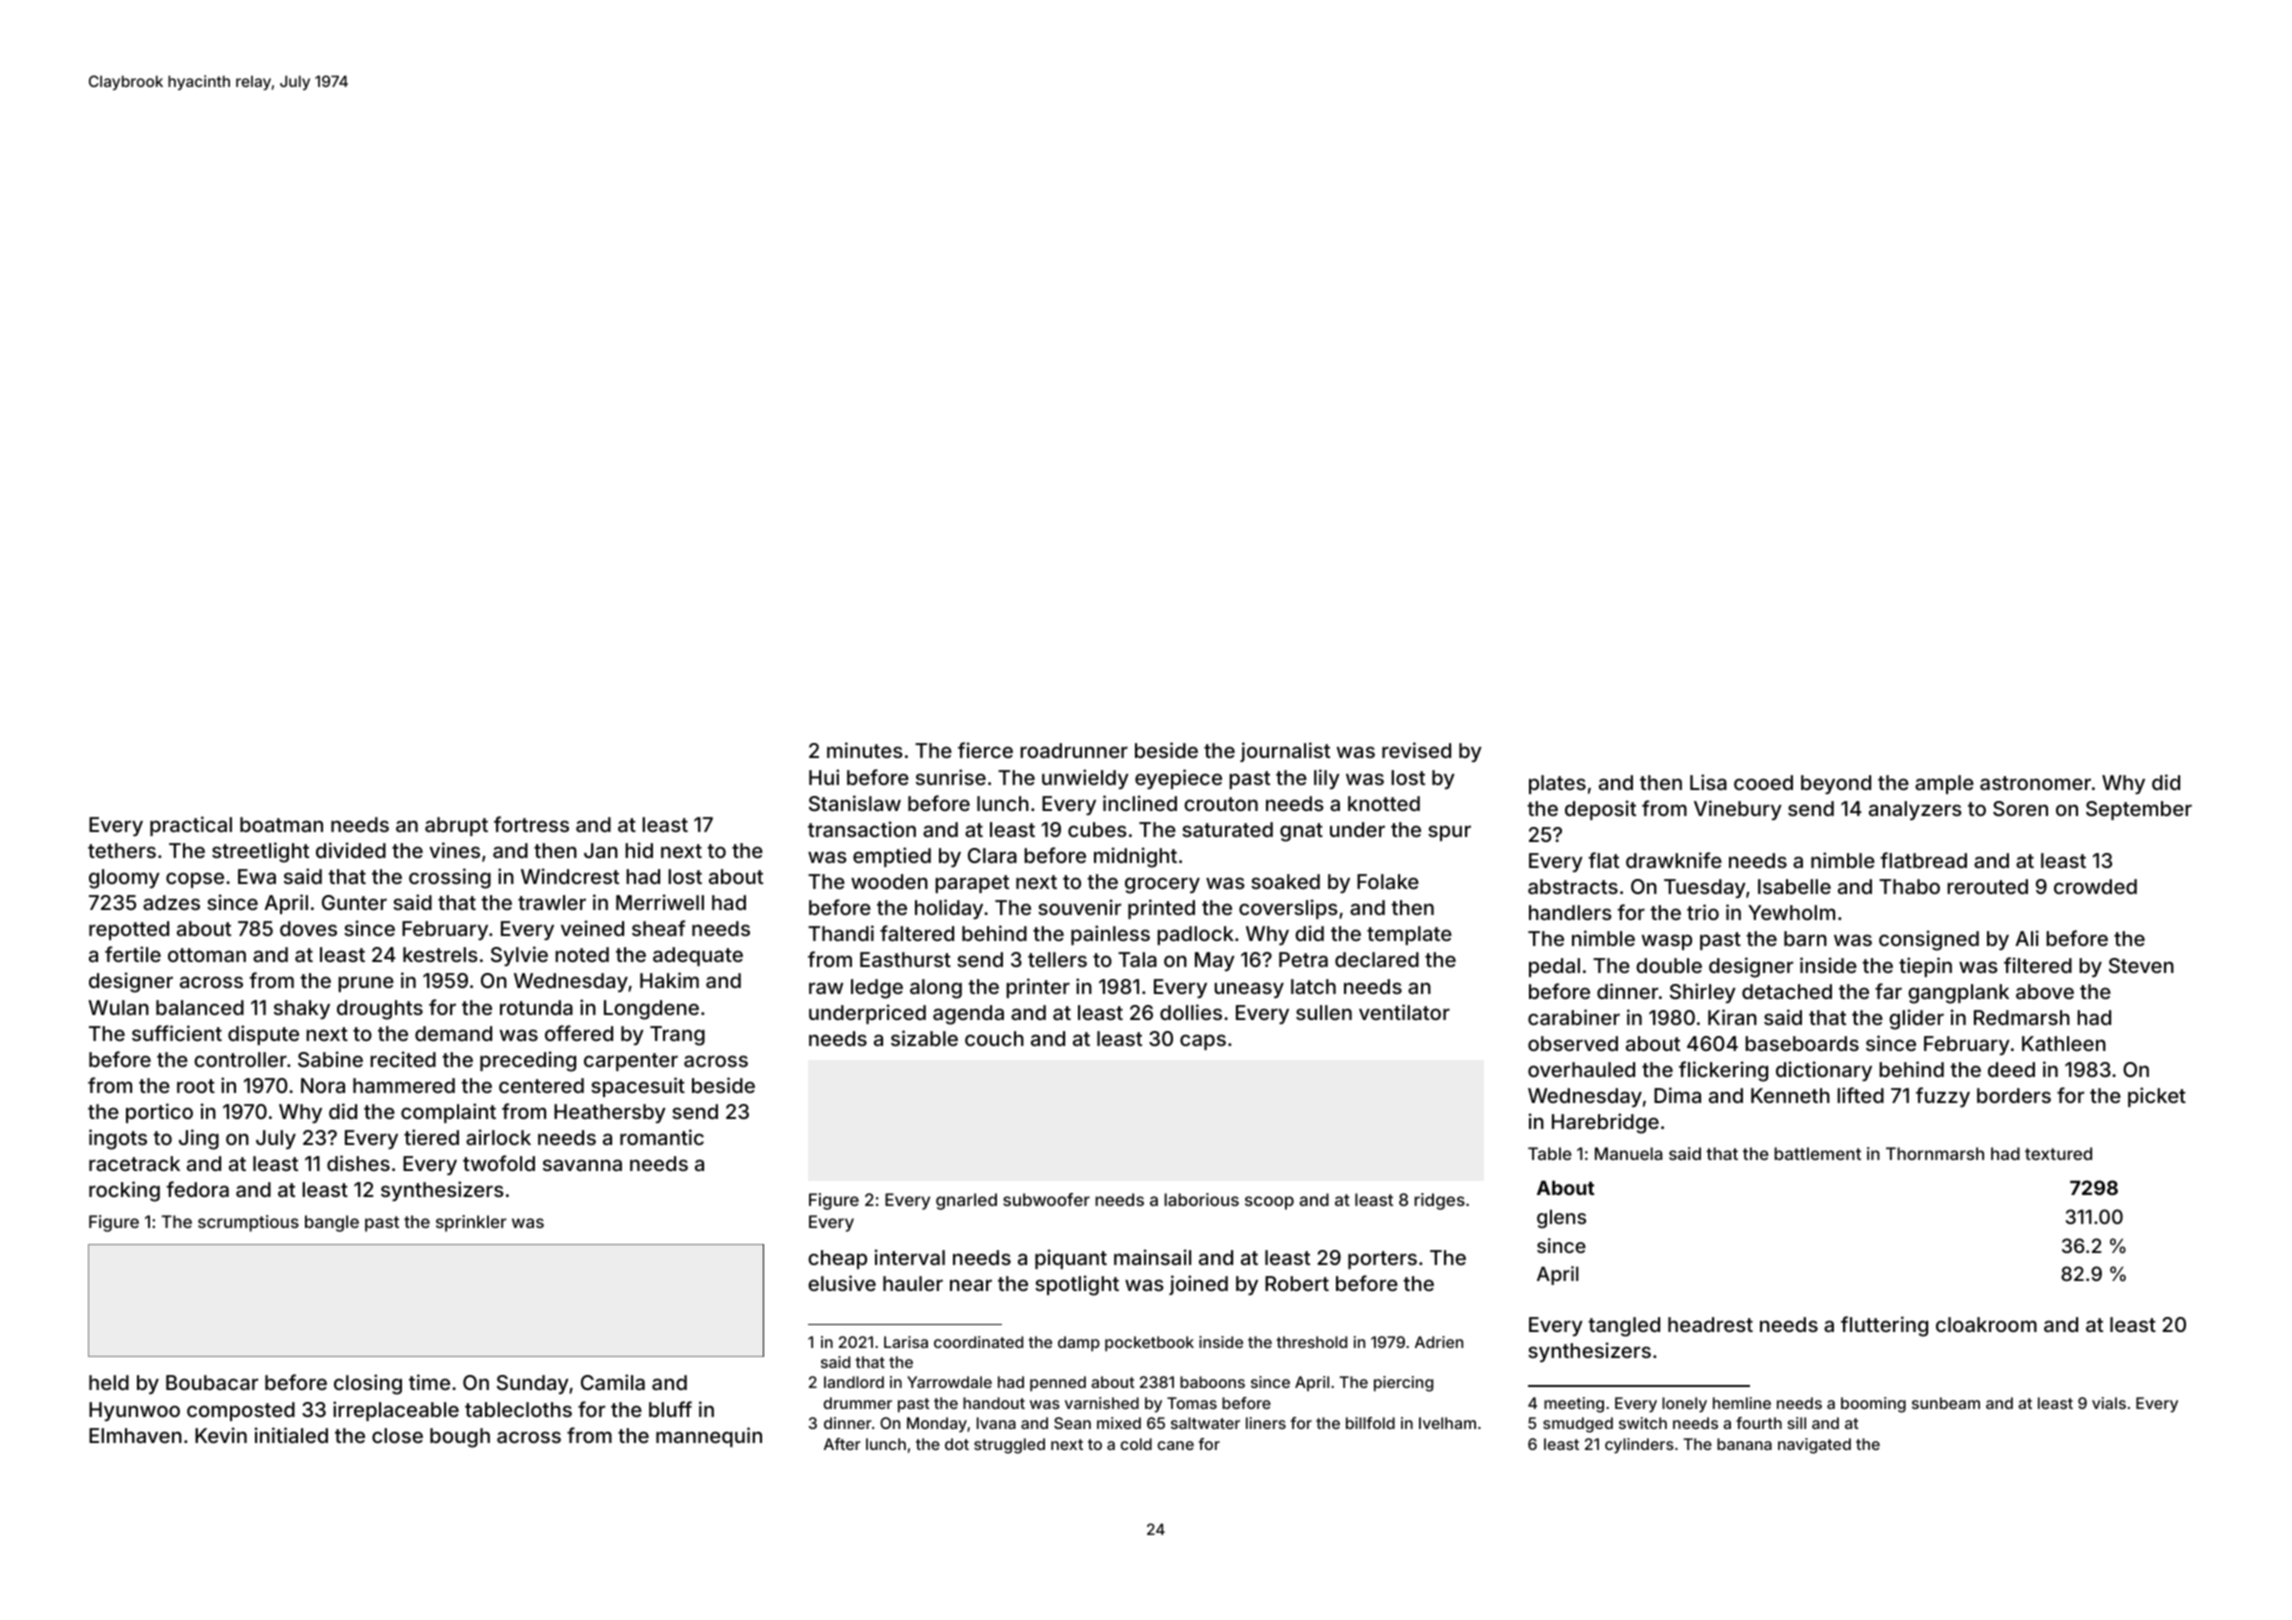 The width and height of the document is (2292, 1620). I want to click on closing, so click(368, 1384).
